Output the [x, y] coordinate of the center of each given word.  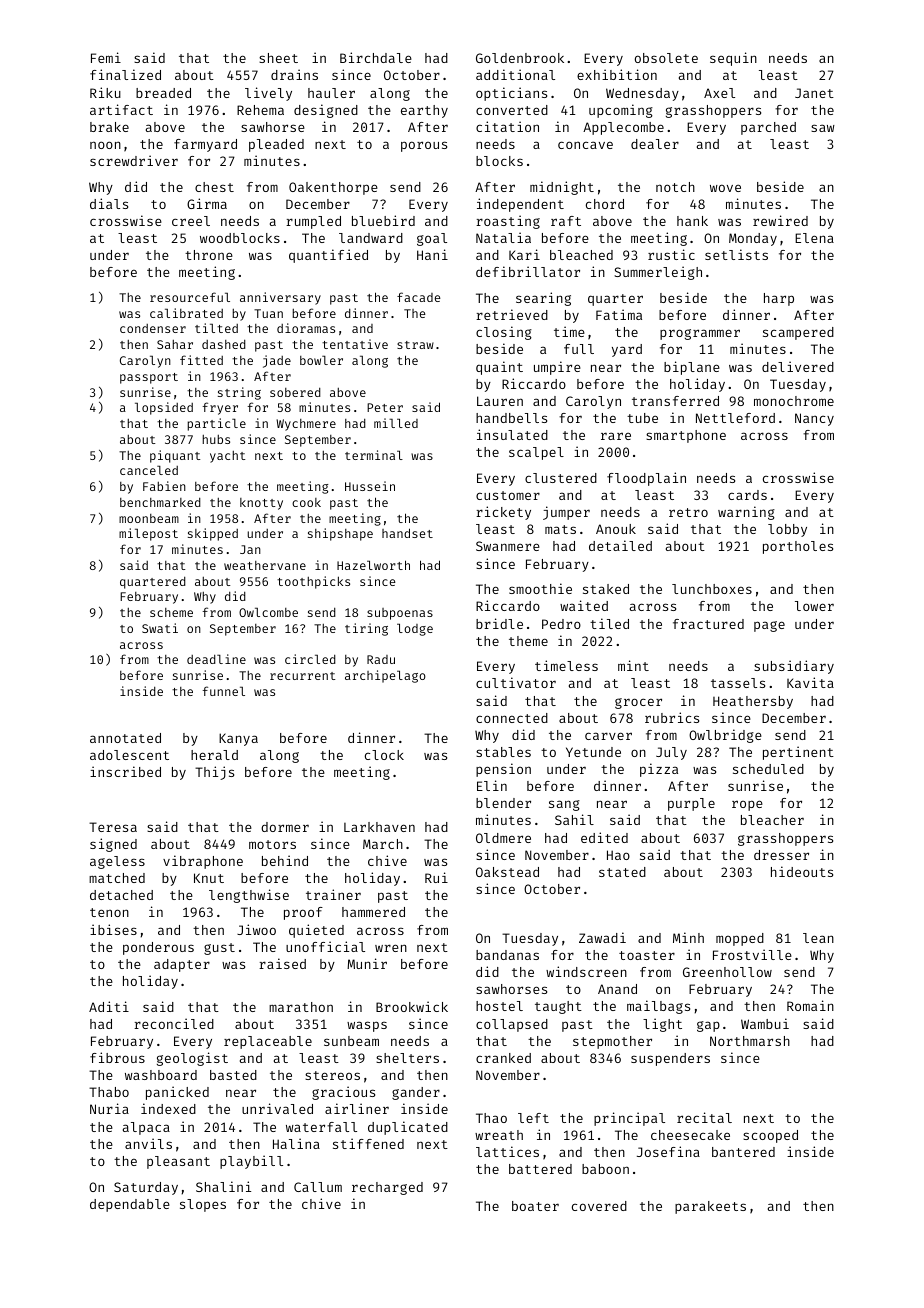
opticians [511, 94]
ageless [117, 862]
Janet [814, 93]
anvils [148, 1143]
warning [746, 513]
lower [814, 606]
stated [622, 872]
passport [149, 378]
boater [535, 1206]
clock [384, 755]
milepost [148, 534]
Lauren [500, 401]
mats [560, 529]
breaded [163, 93]
